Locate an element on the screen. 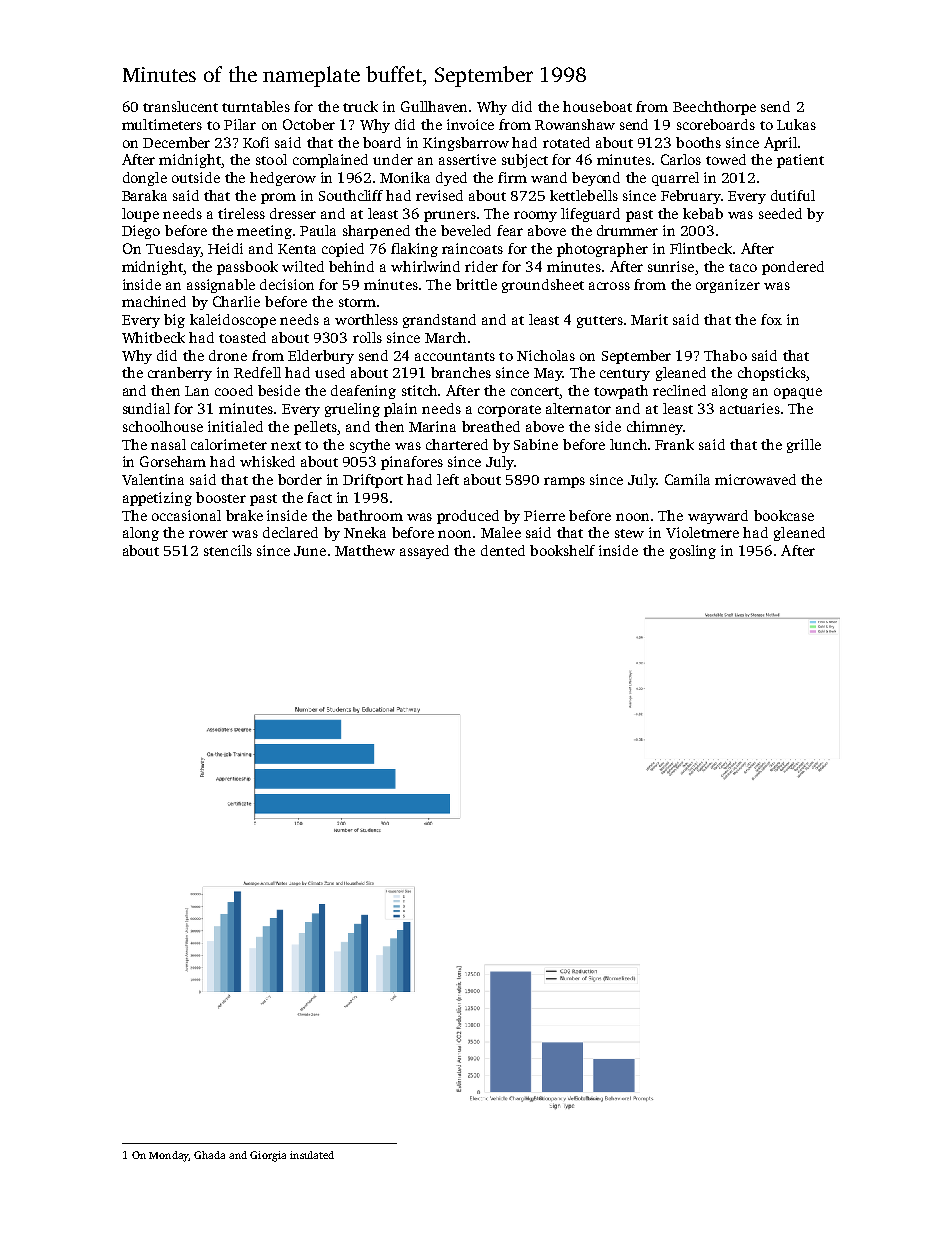  multimeters is located at coordinates (162, 124).
